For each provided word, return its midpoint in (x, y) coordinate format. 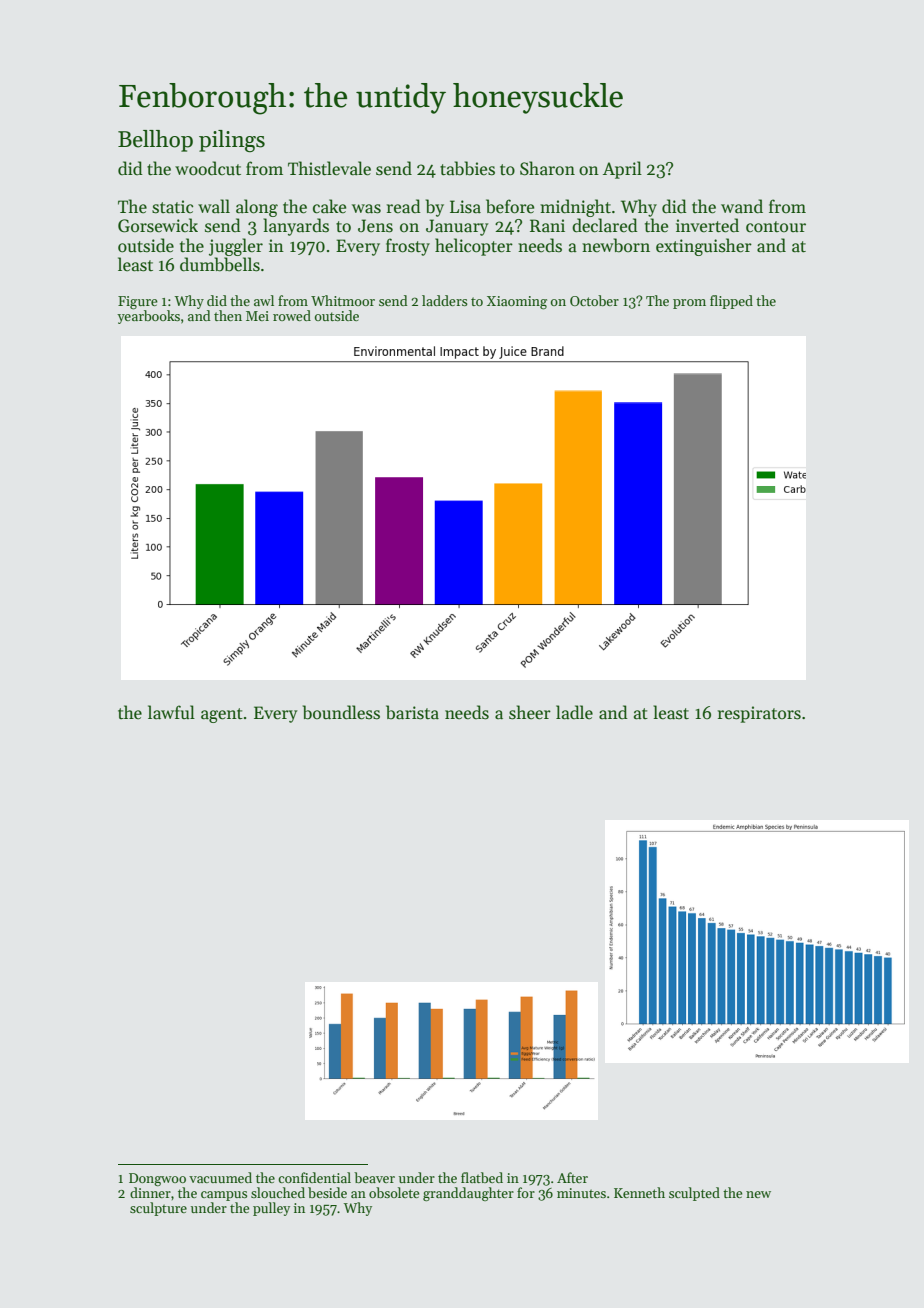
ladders (445, 300)
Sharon (547, 168)
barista (412, 712)
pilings (232, 141)
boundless (341, 712)
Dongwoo (157, 1179)
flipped (731, 302)
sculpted (694, 1194)
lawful (171, 712)
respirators (759, 714)
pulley (271, 1209)
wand (742, 206)
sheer (530, 712)
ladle (574, 712)
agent (222, 715)
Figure (138, 303)
